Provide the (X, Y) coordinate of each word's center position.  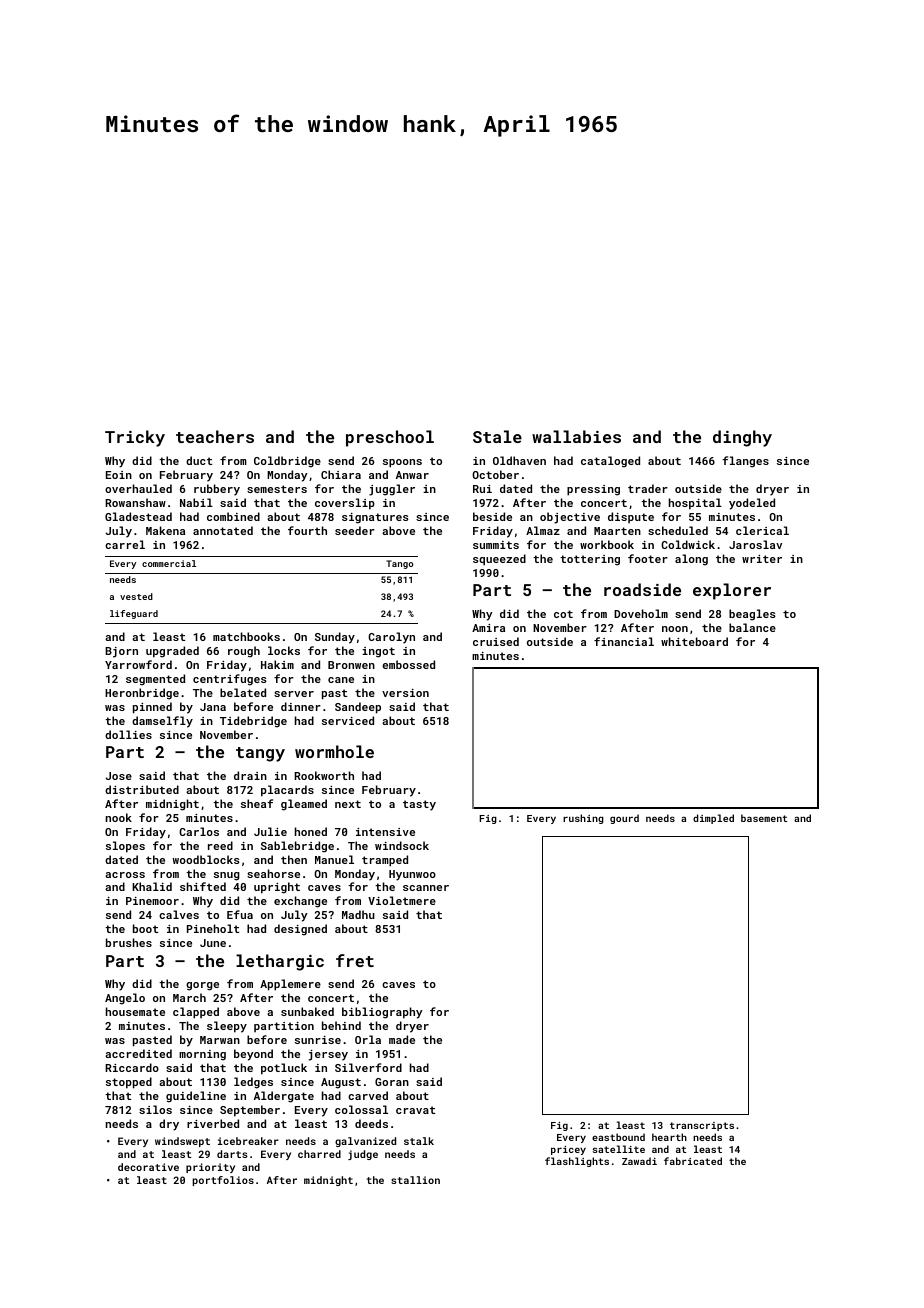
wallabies (576, 436)
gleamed (304, 805)
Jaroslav (755, 544)
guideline (196, 1097)
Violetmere (402, 900)
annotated (223, 530)
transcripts (702, 1126)
